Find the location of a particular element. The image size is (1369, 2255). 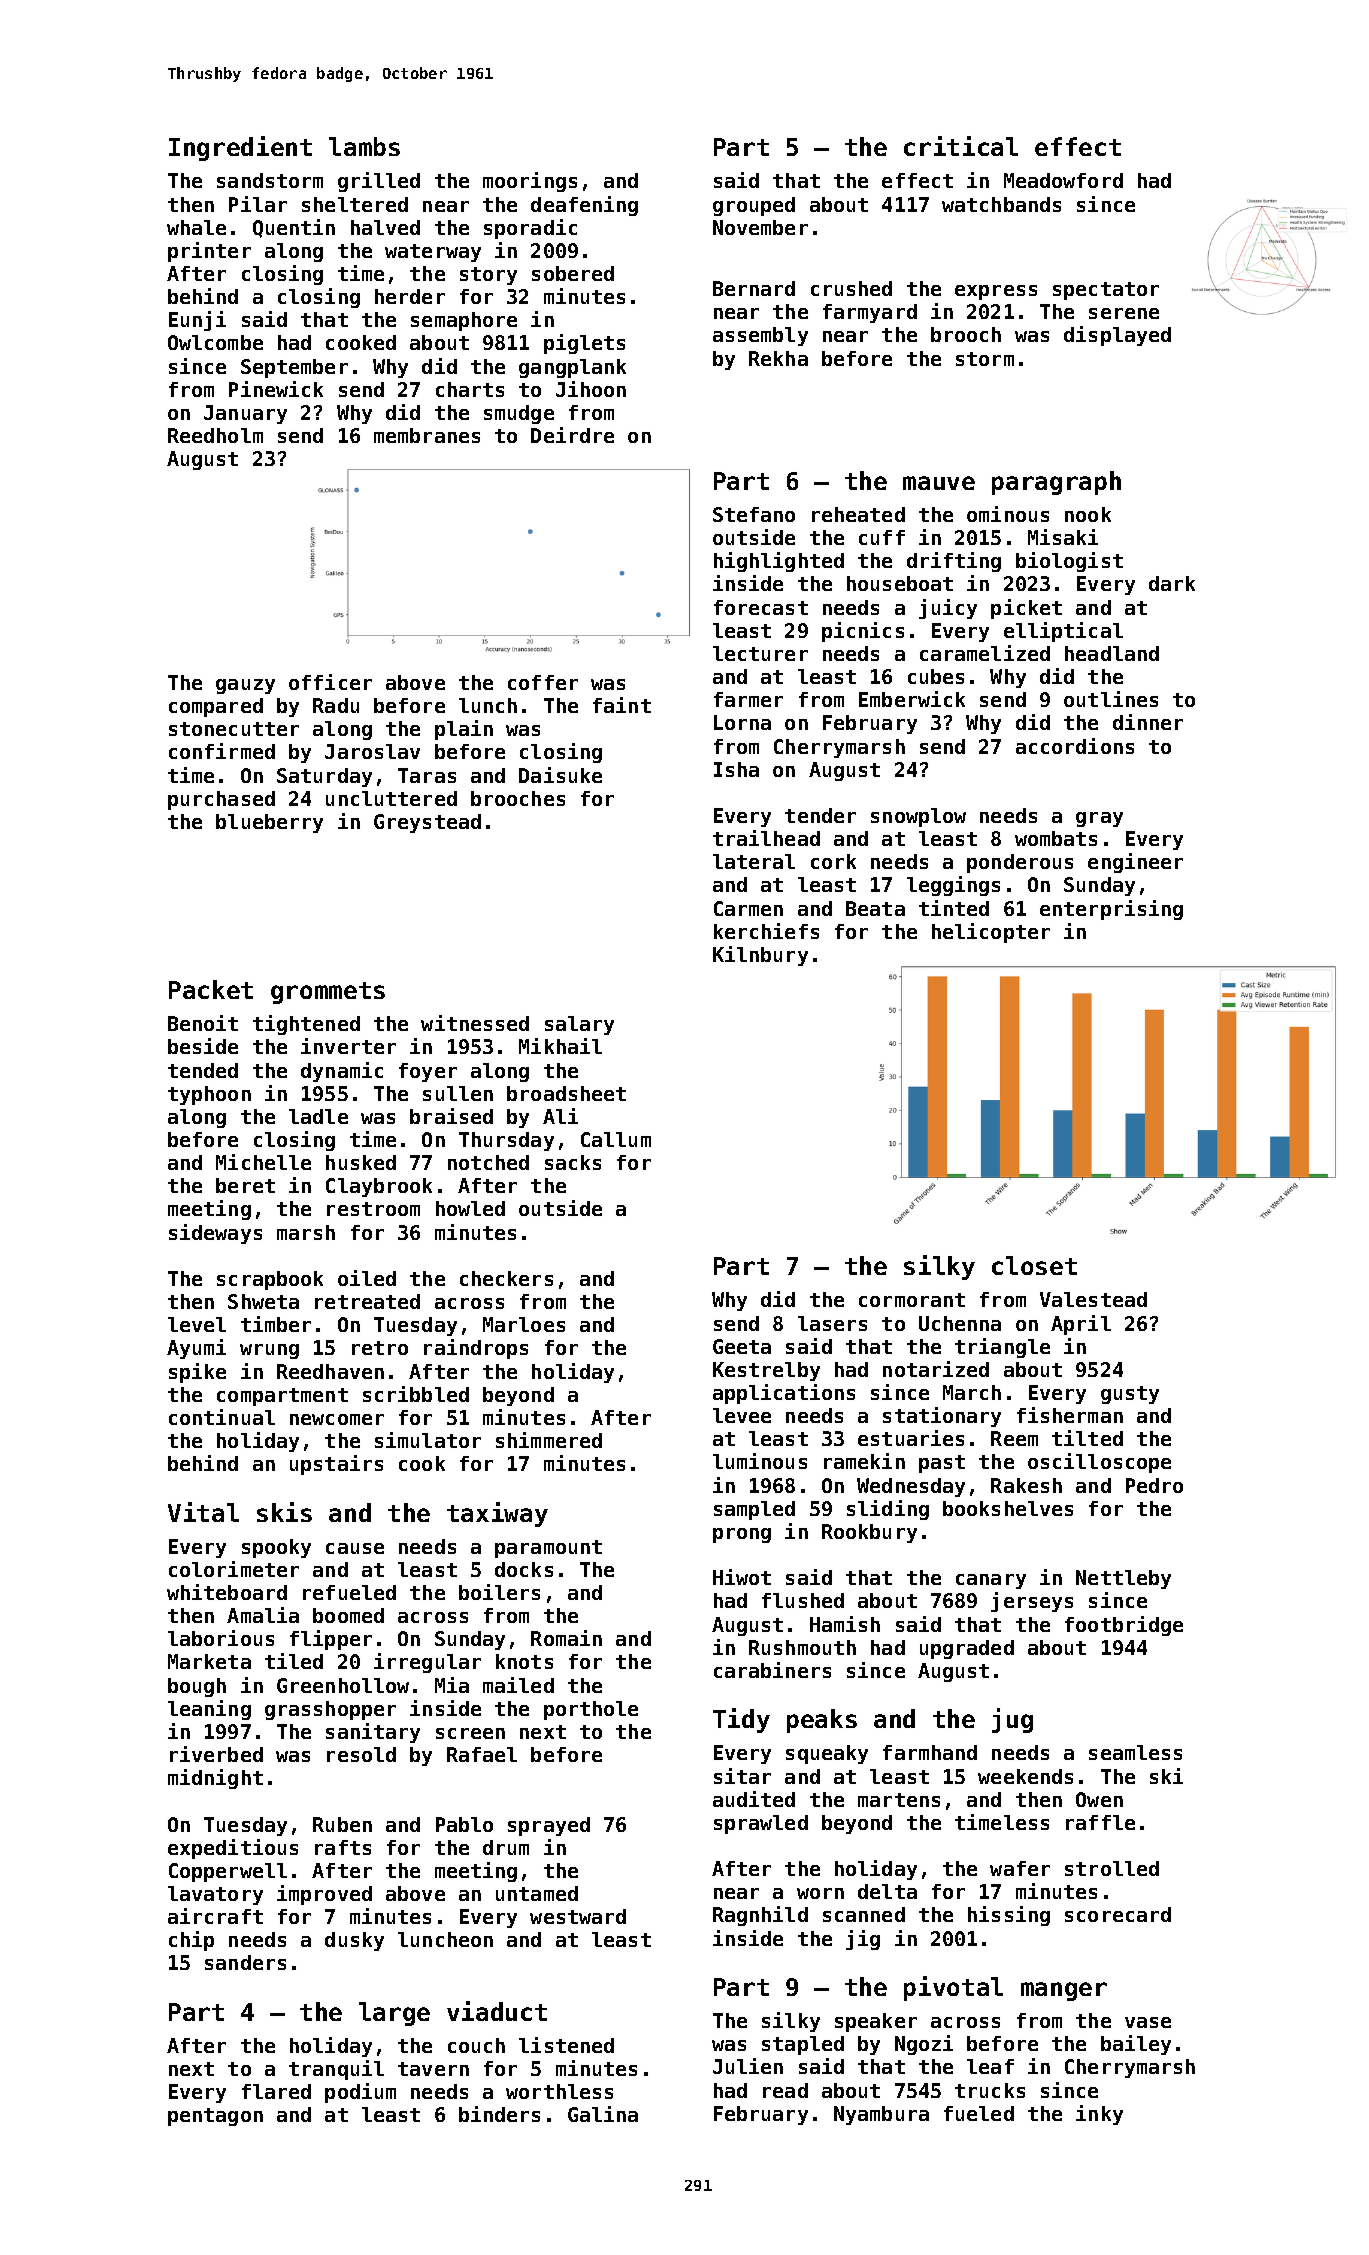

Meadowford is located at coordinates (1063, 180).
